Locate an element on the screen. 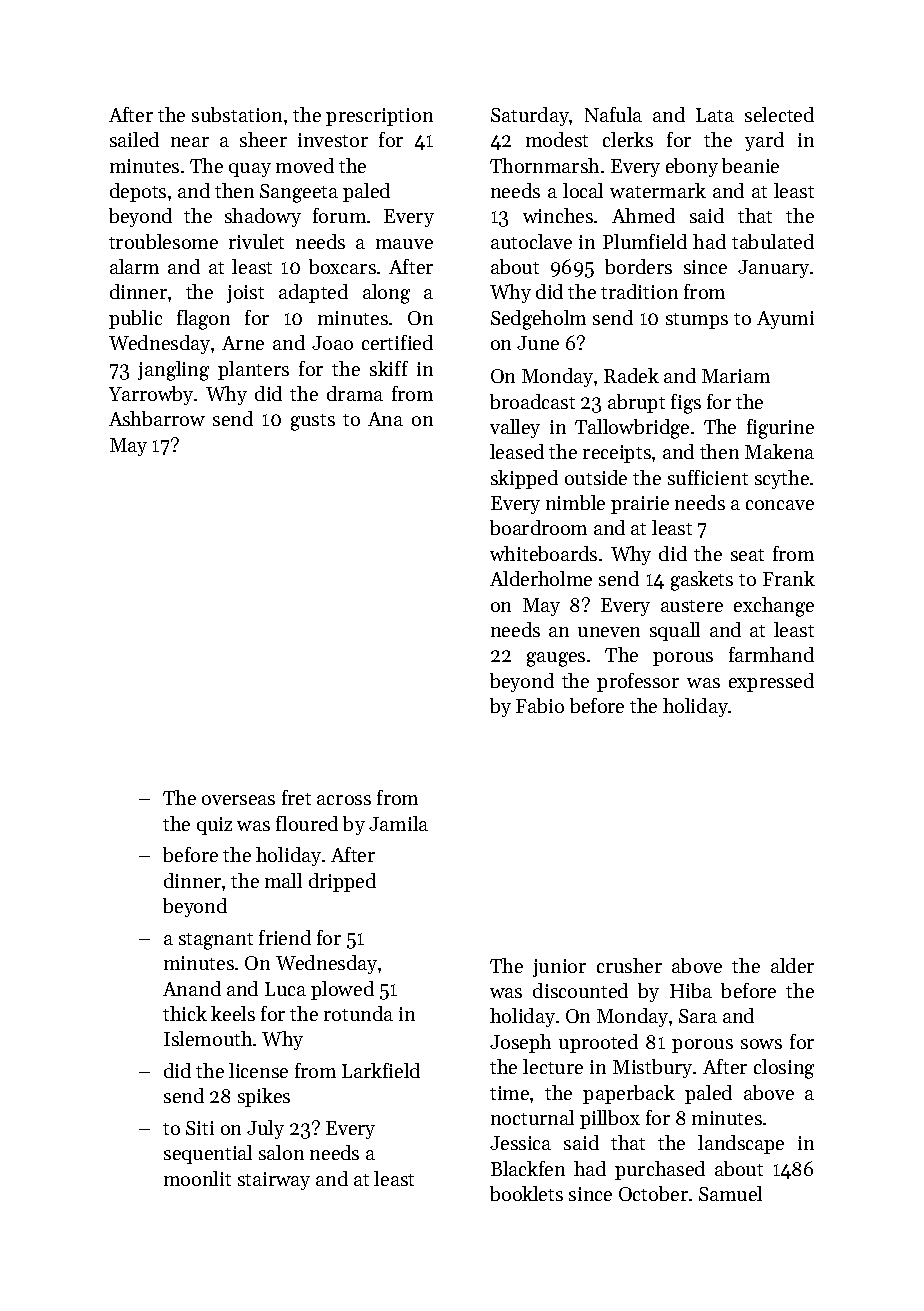 This screenshot has height=1311, width=924. thick is located at coordinates (185, 1013).
